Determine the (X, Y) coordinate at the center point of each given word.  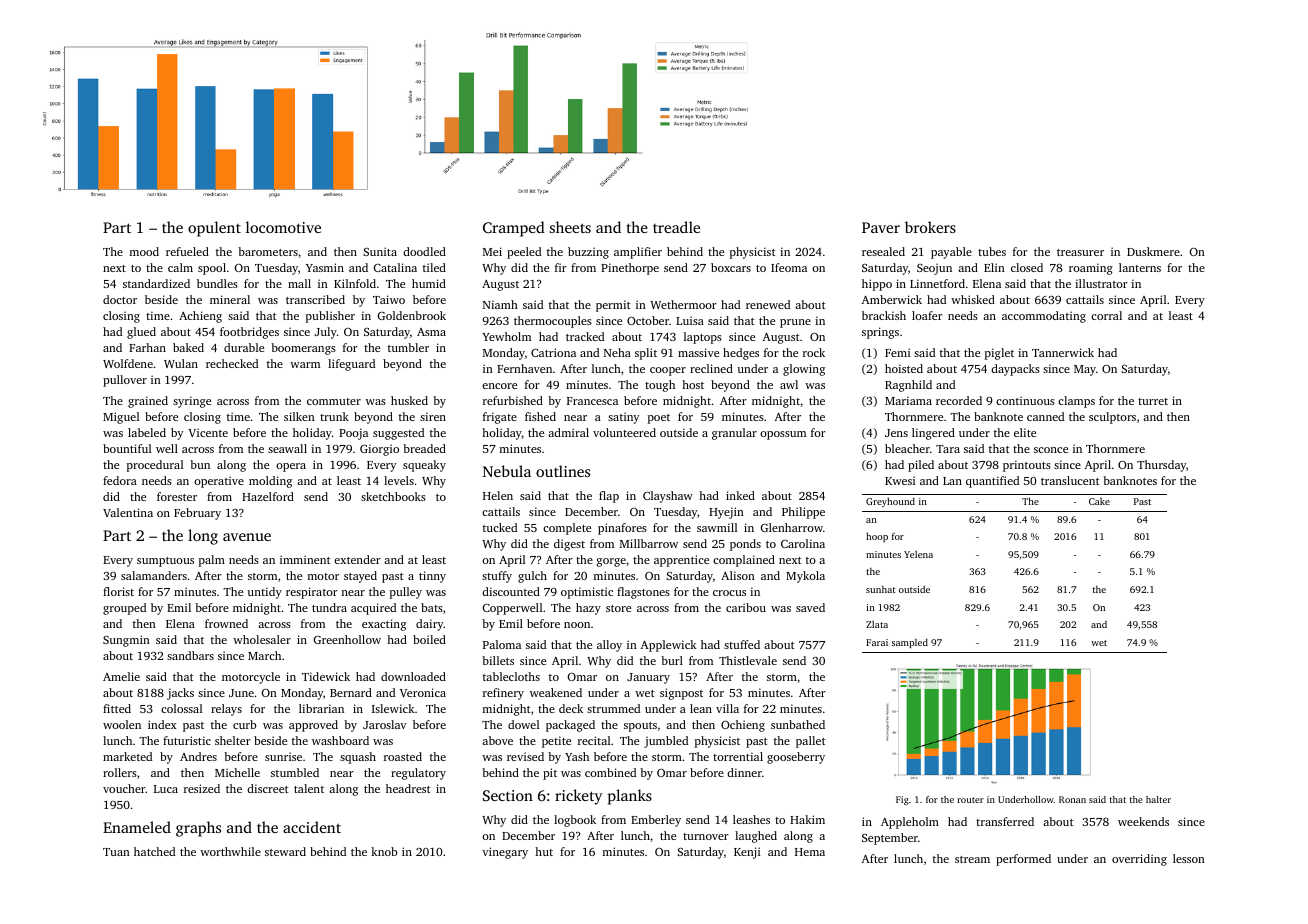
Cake (1099, 501)
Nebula (507, 471)
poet (659, 419)
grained (148, 402)
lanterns (1140, 267)
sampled (910, 643)
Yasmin (325, 267)
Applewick (669, 646)
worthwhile (230, 851)
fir (561, 267)
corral (1106, 315)
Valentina (128, 512)
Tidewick (326, 676)
